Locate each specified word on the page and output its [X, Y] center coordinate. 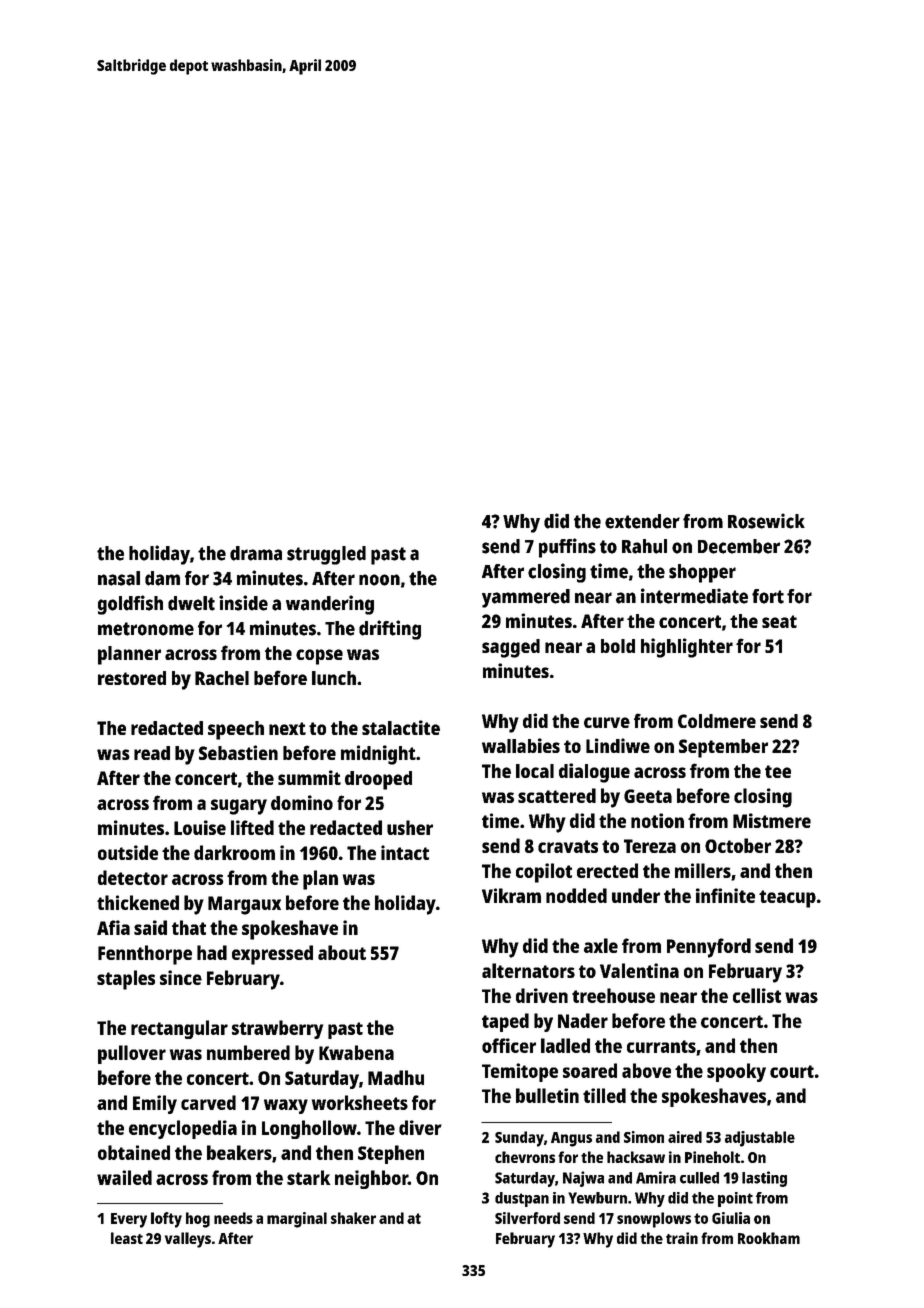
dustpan [522, 1199]
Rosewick [766, 521]
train [682, 1238]
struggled [326, 555]
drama [256, 553]
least [127, 1238]
